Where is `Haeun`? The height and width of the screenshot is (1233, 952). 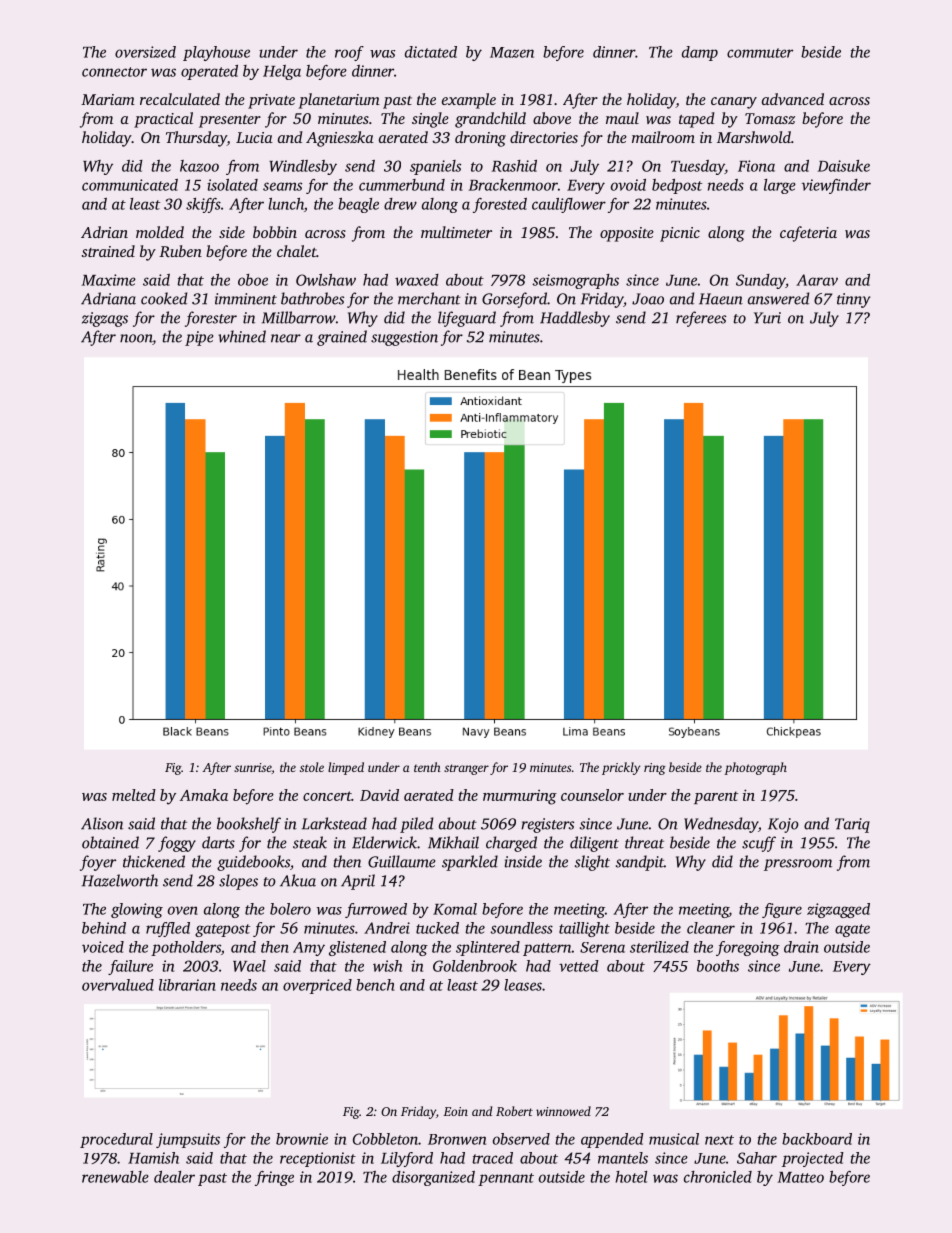
Haeun is located at coordinates (721, 299).
